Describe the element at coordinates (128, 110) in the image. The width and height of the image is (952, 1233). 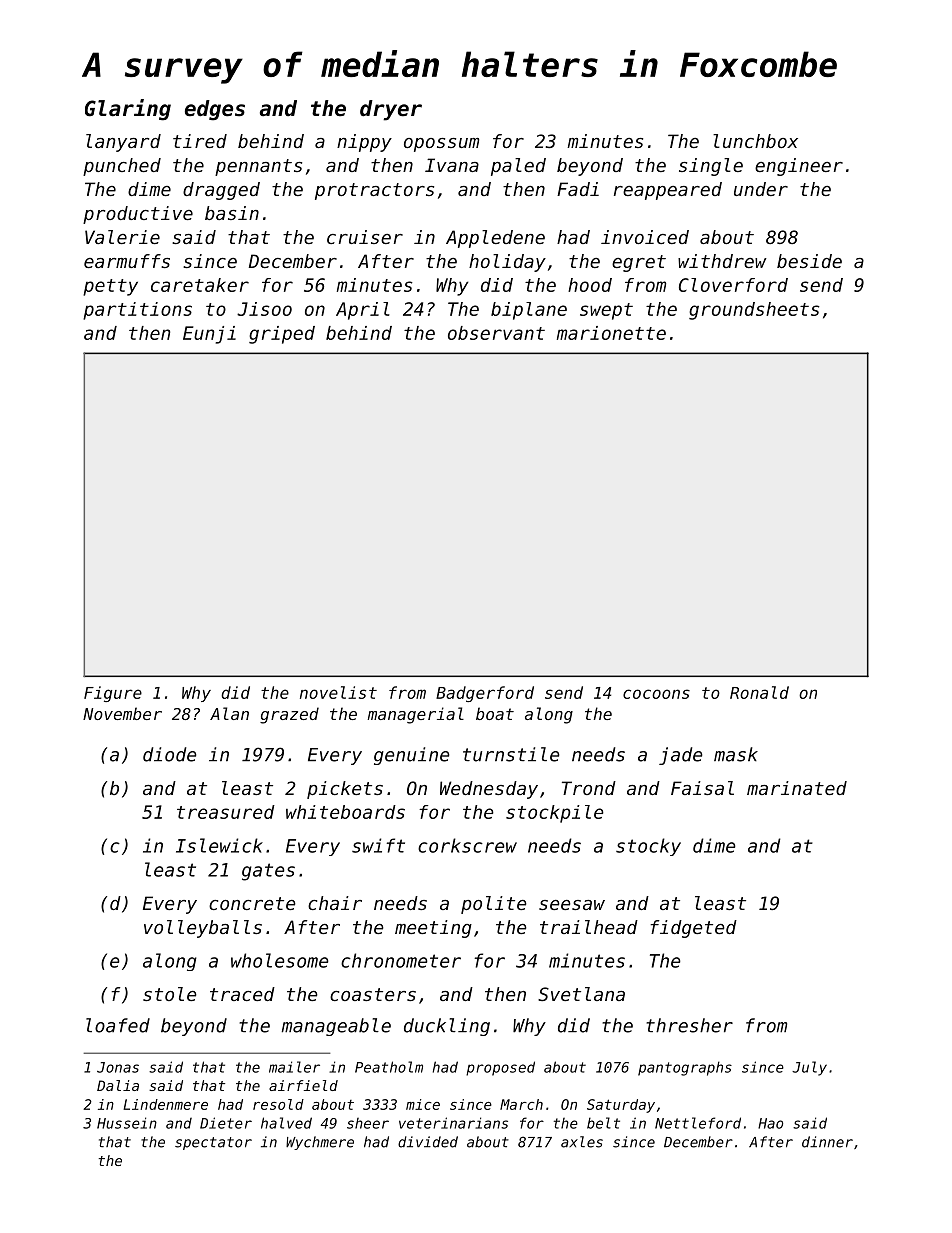
I see `Glaring` at that location.
